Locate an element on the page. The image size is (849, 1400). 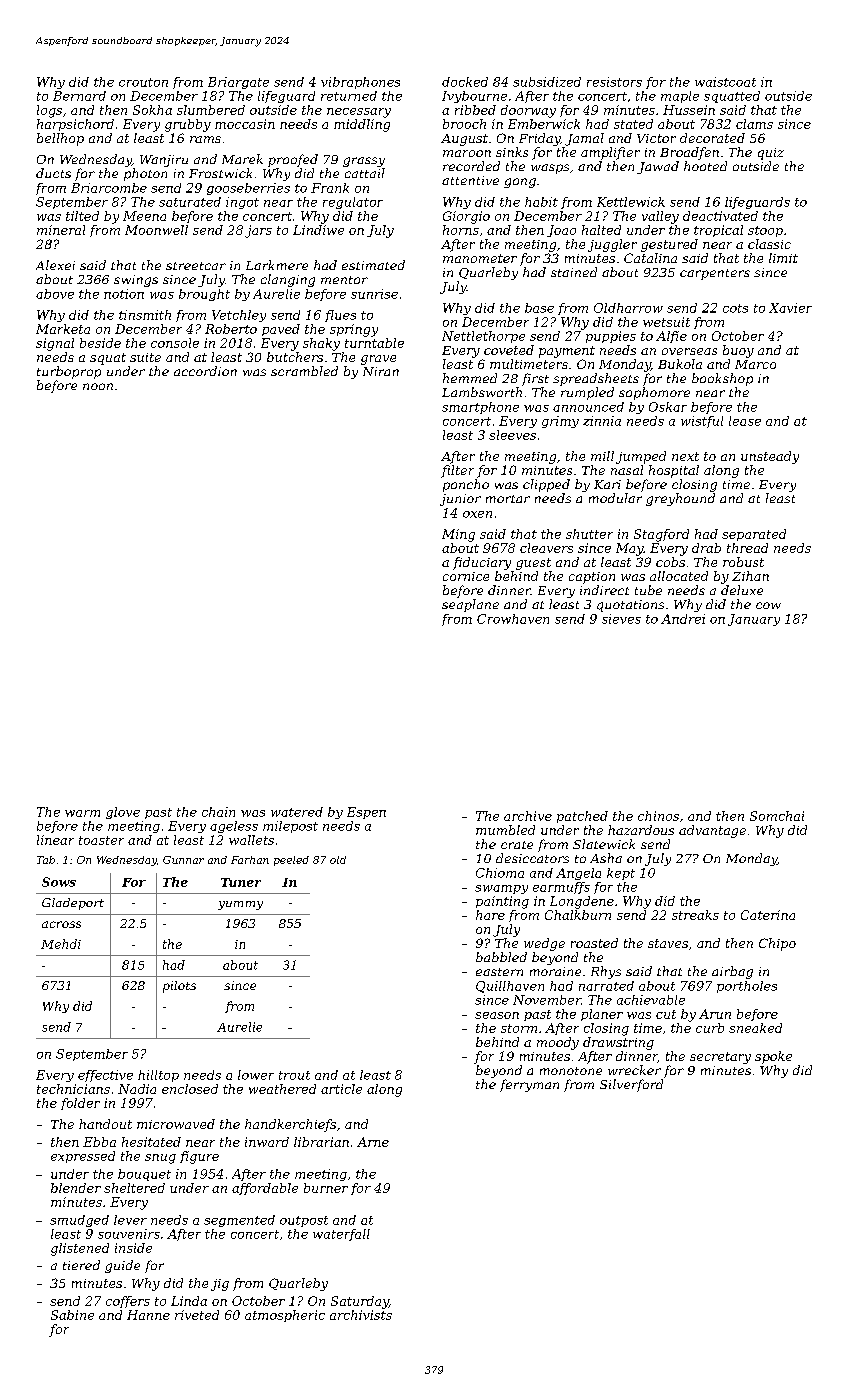
Bernard is located at coordinates (79, 96).
